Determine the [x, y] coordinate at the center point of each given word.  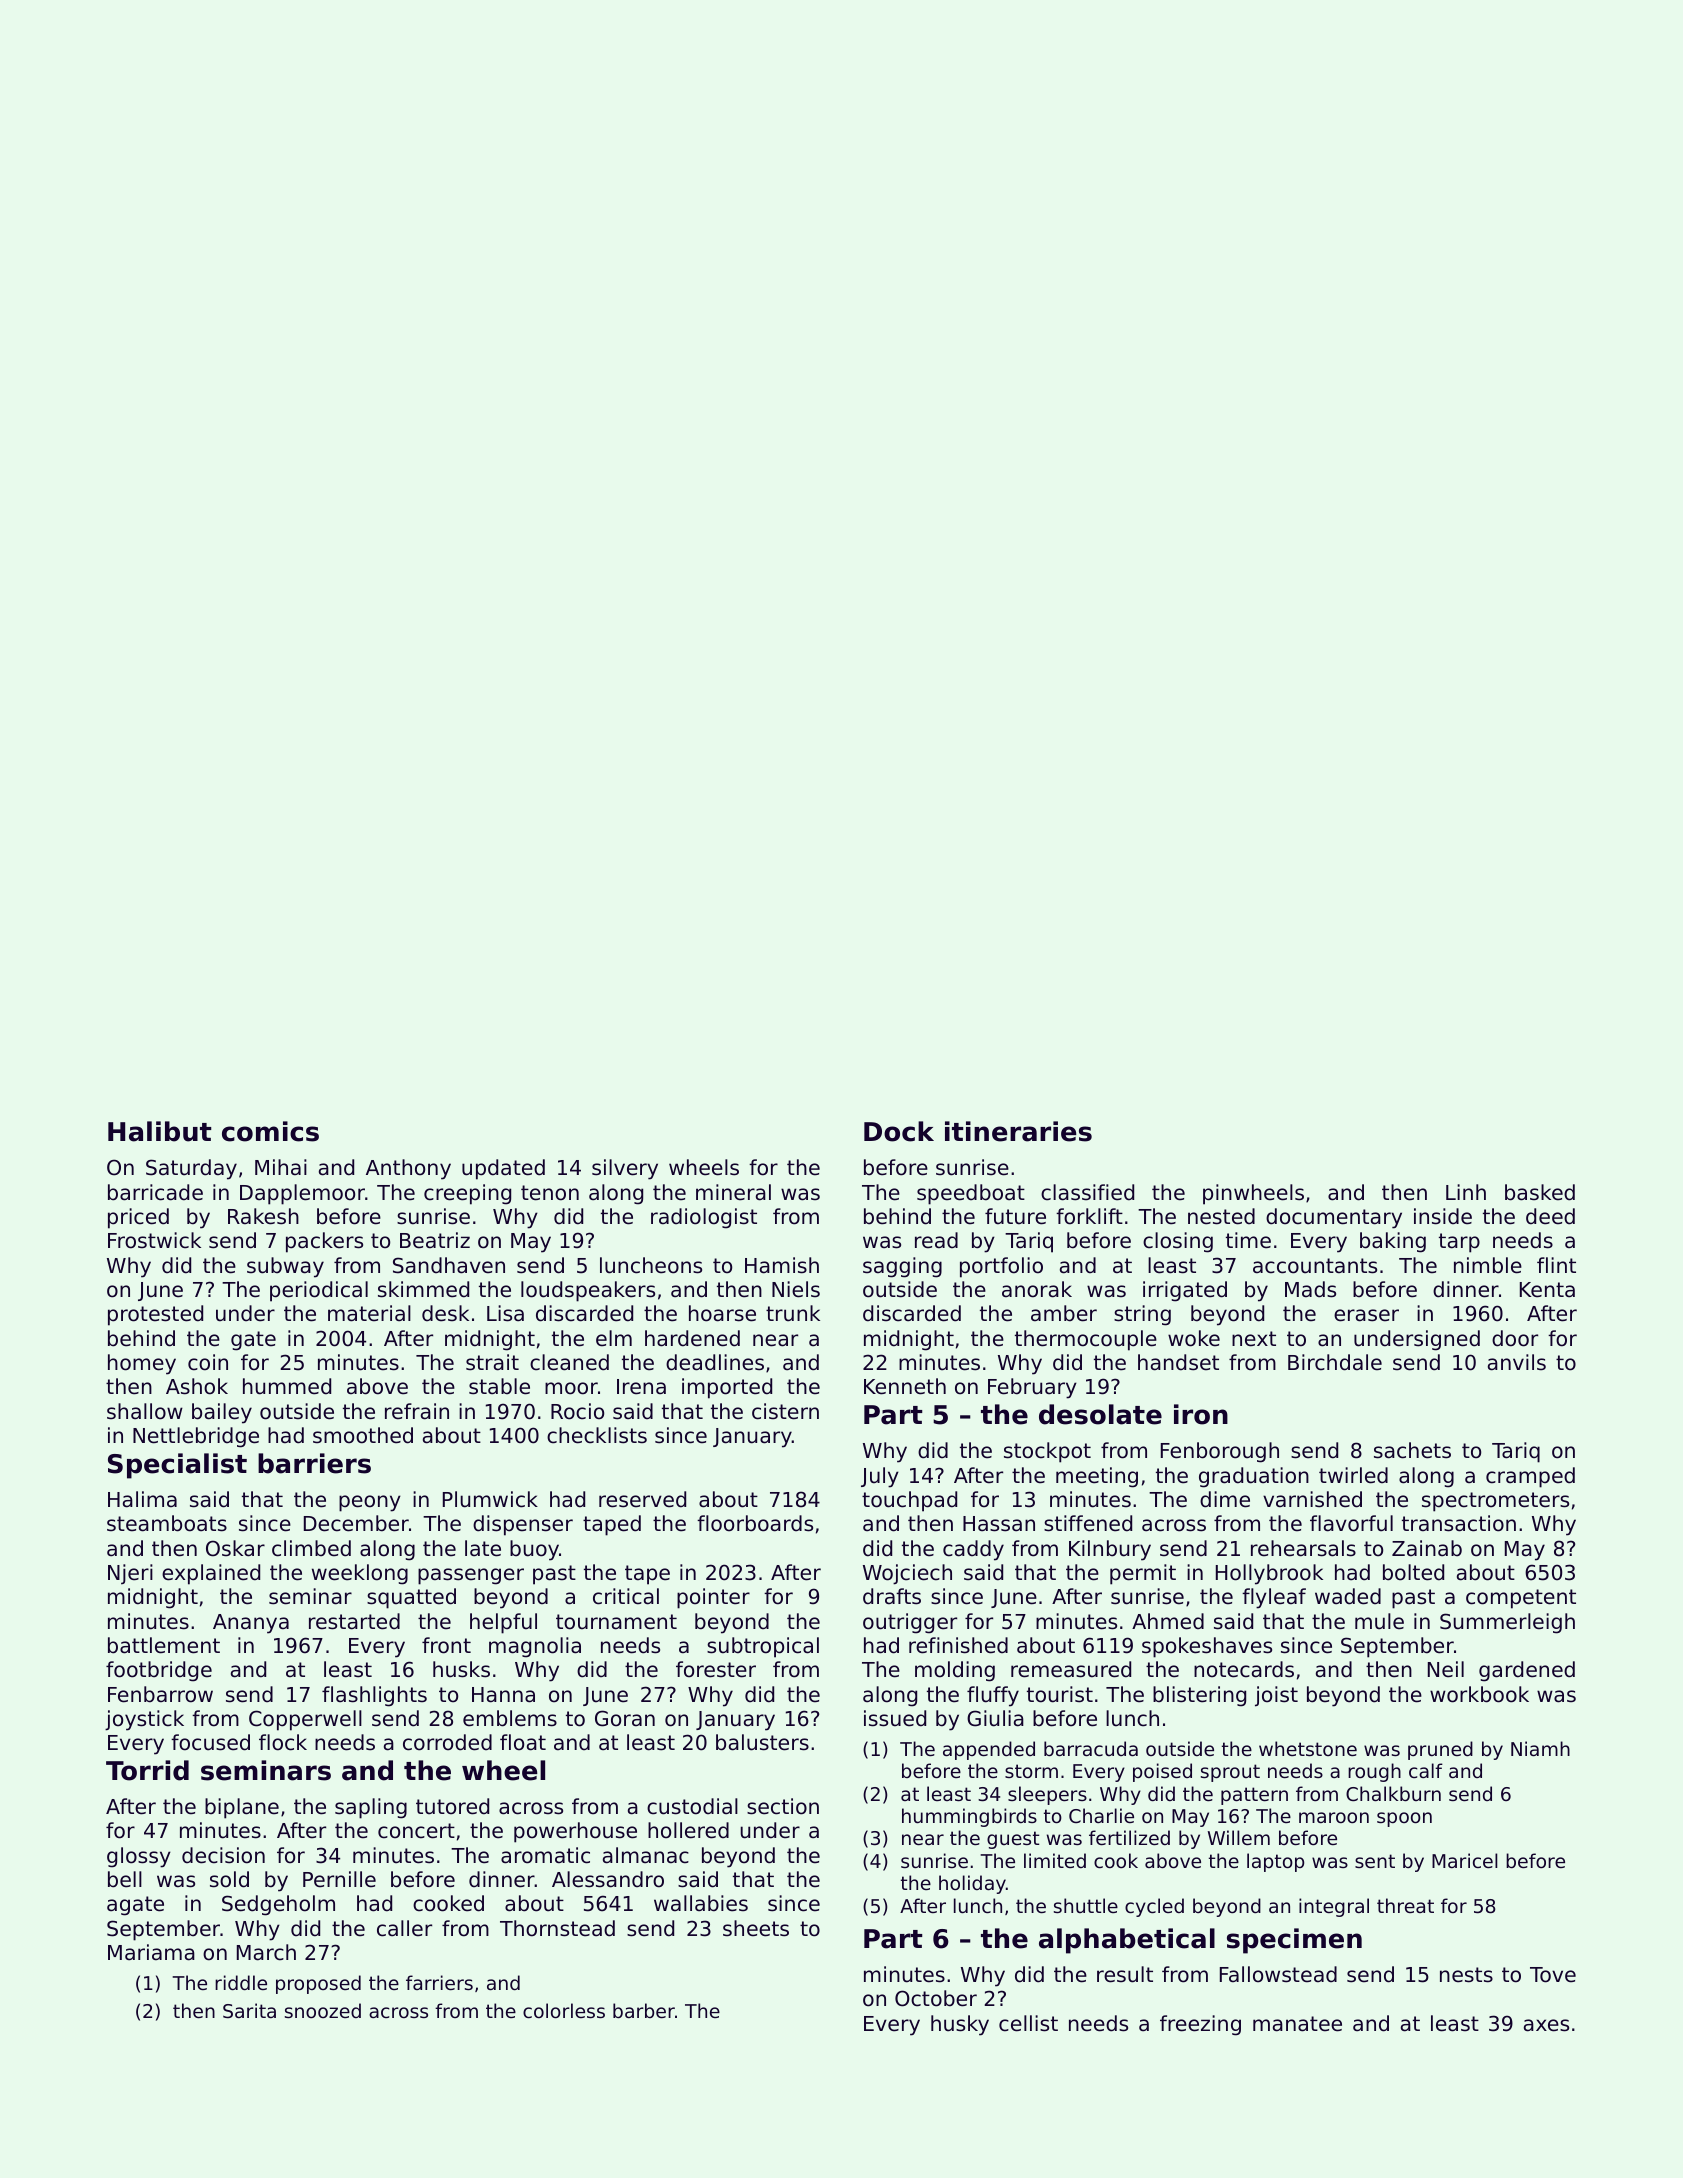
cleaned [569, 1362]
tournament [616, 1622]
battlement [164, 1645]
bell [125, 1879]
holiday [972, 1884]
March [266, 1952]
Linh [1466, 1192]
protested [155, 1315]
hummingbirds [969, 1817]
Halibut [159, 1131]
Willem [1239, 1837]
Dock [899, 1131]
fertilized [1129, 1837]
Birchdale [1335, 1362]
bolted [1413, 1572]
